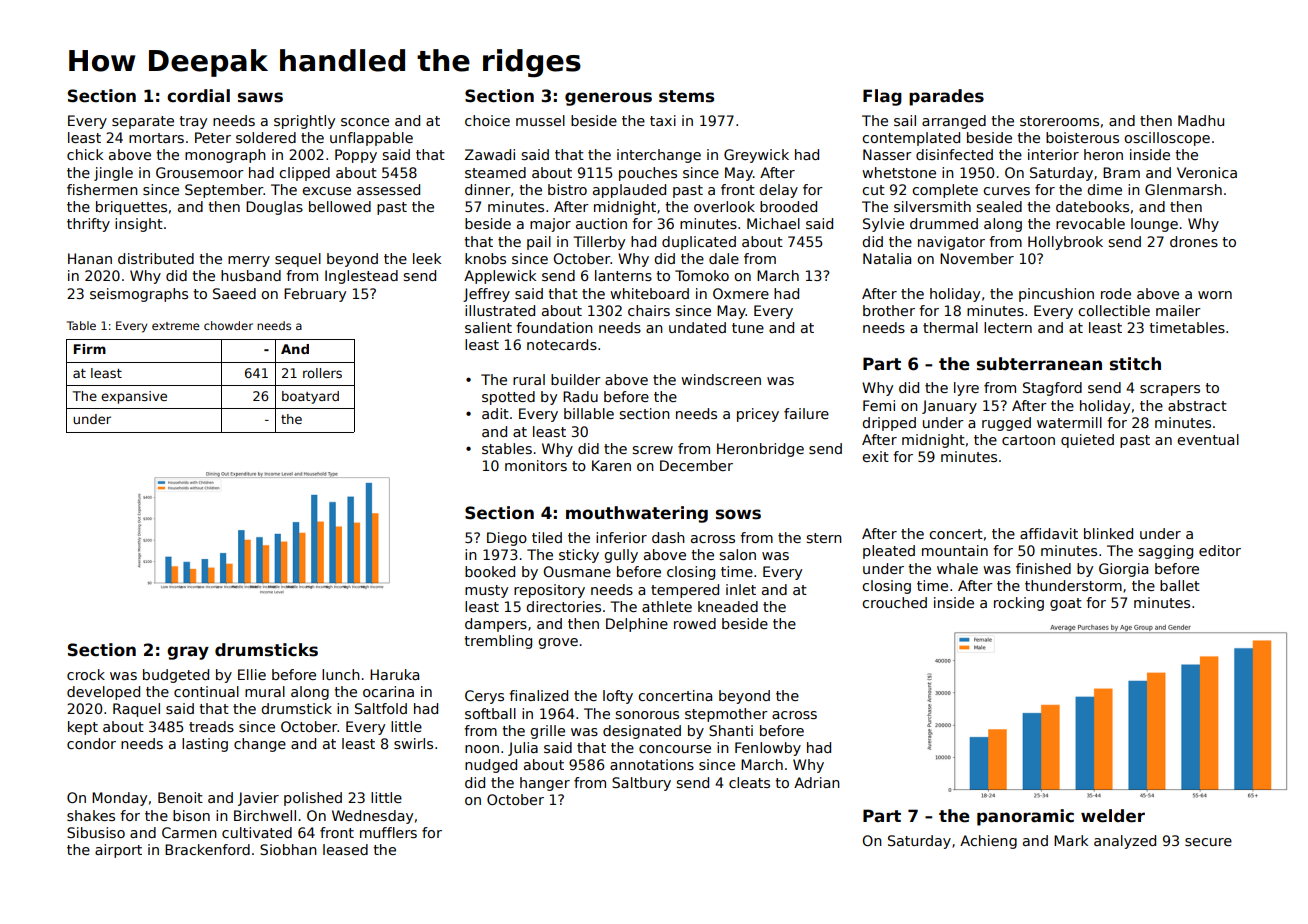 The width and height of the image is (1308, 924). I want to click on Firm, so click(90, 349).
